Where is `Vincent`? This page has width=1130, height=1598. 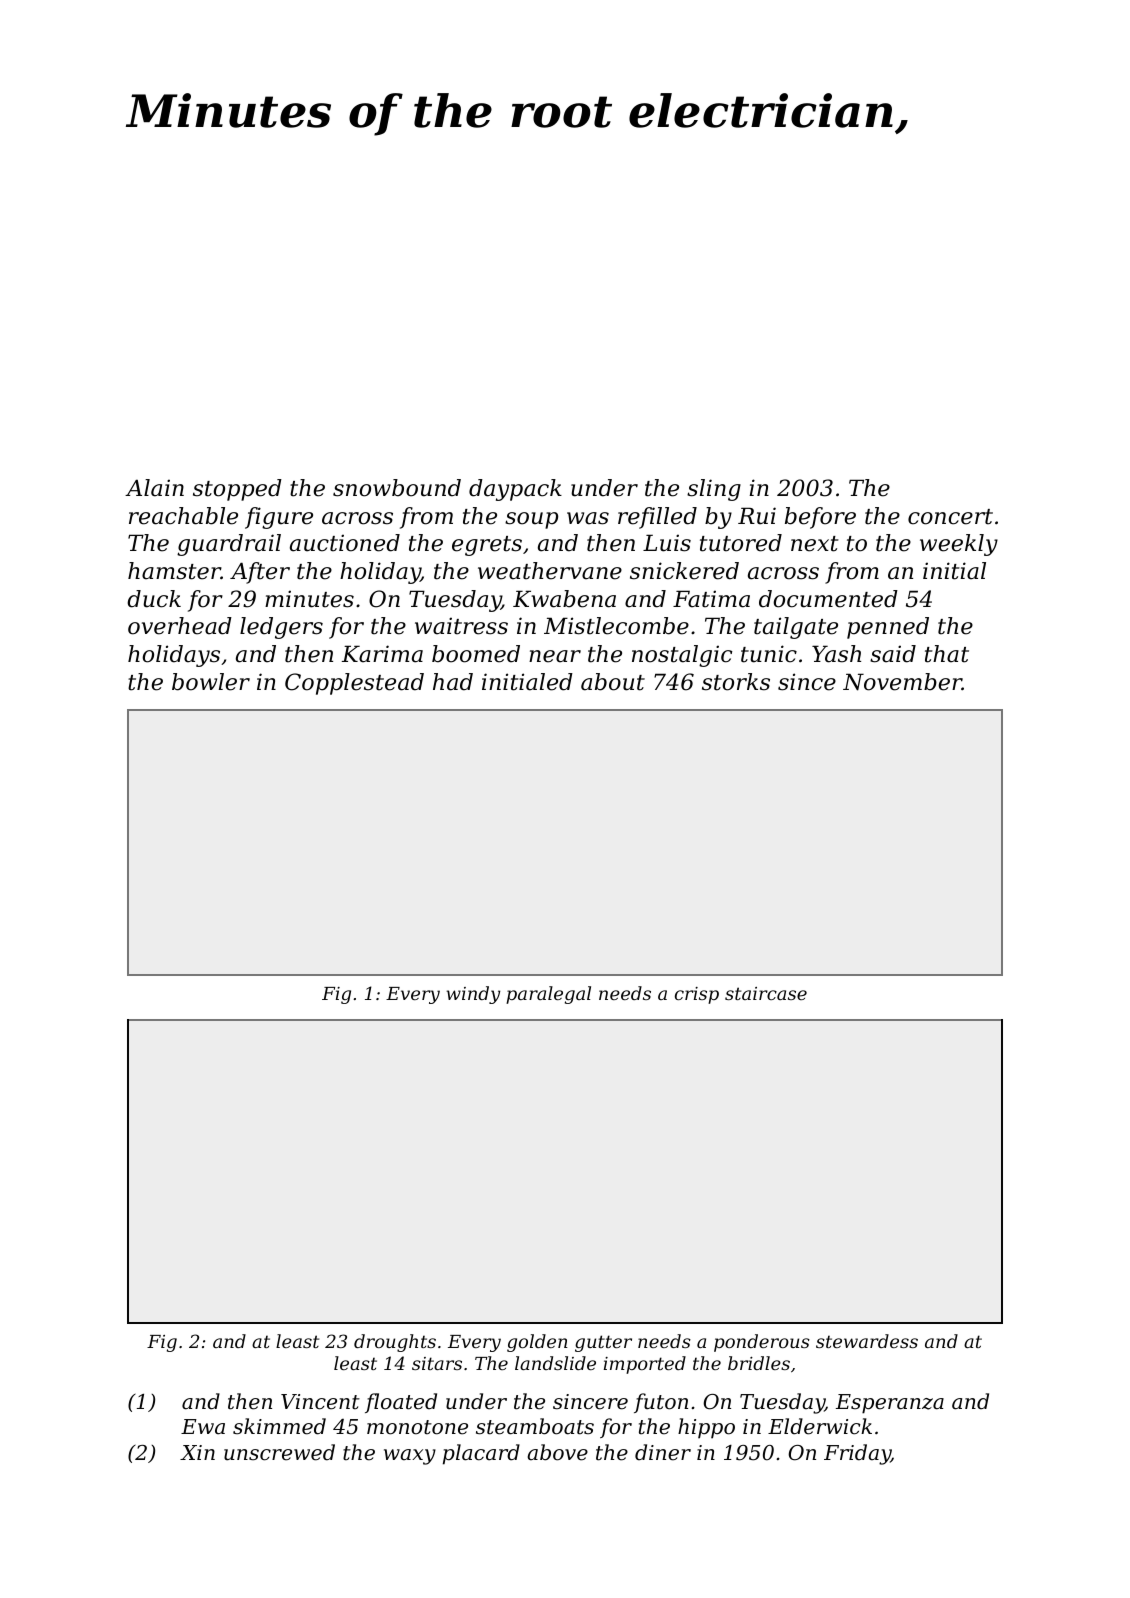
Vincent is located at coordinates (320, 1402).
